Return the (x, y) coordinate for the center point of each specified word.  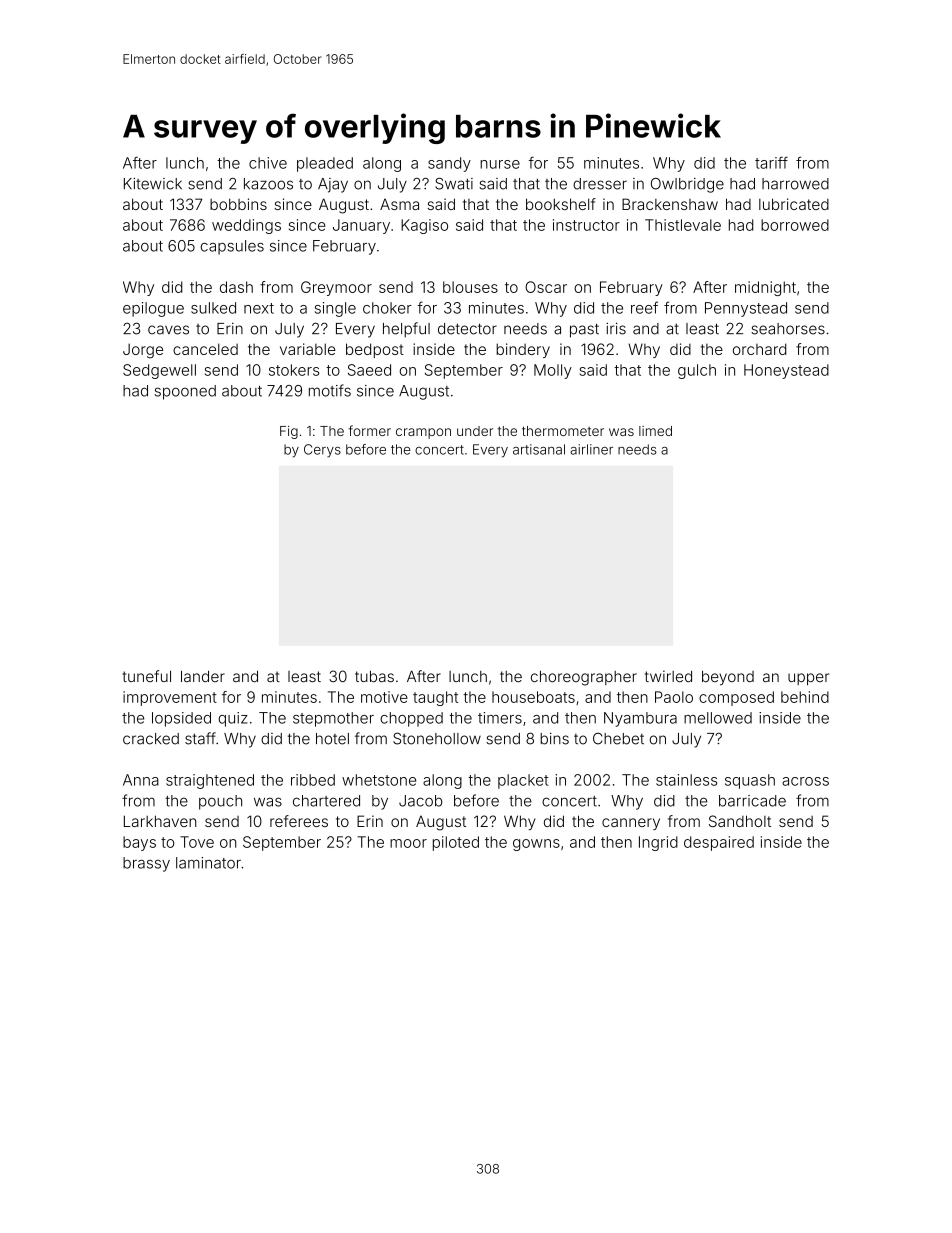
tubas (374, 676)
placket (523, 781)
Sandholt (740, 821)
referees (299, 821)
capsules (232, 247)
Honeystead (786, 371)
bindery (523, 350)
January (361, 226)
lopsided (181, 719)
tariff (771, 162)
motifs (330, 390)
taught (435, 698)
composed (736, 698)
